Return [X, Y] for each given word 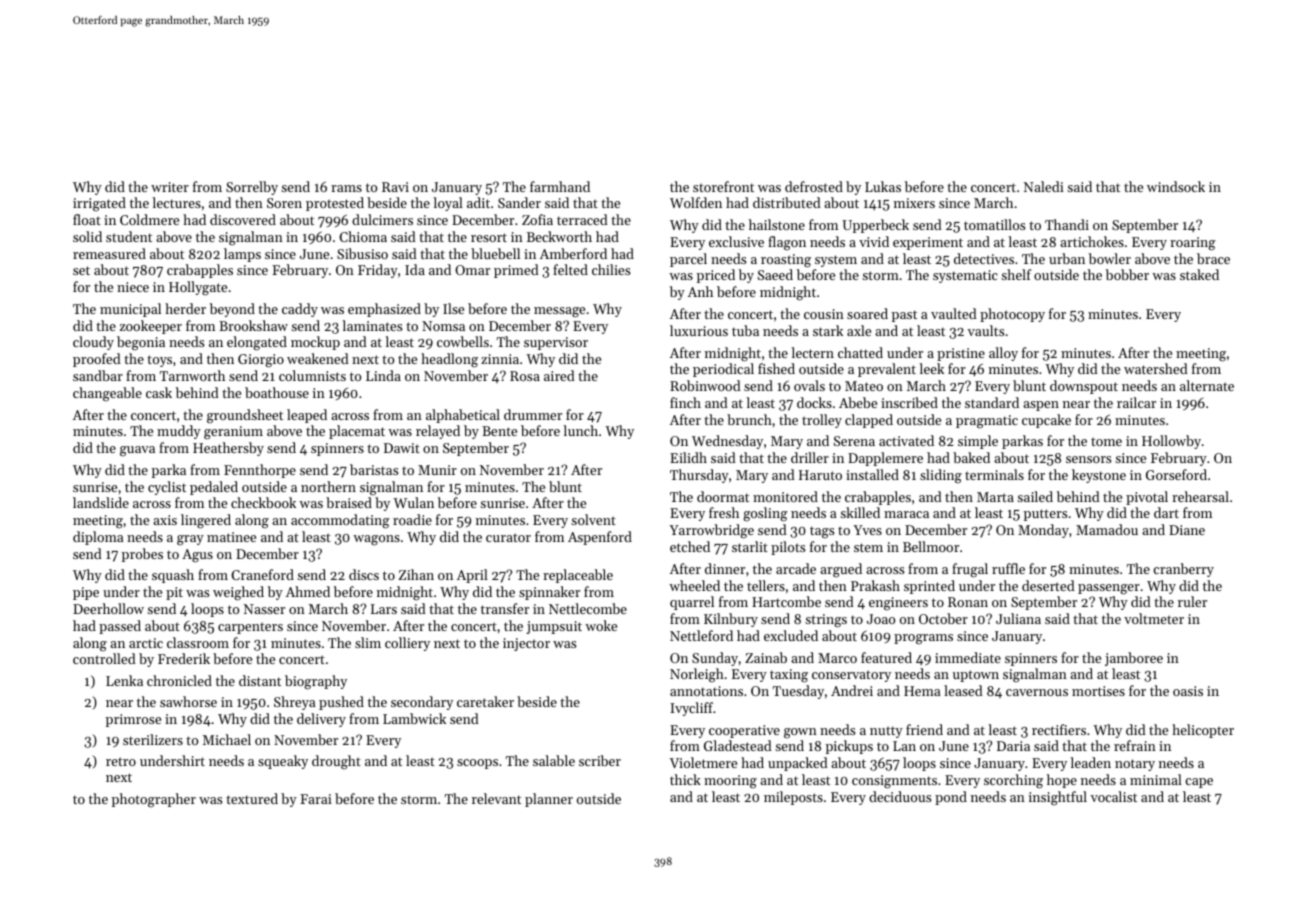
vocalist [1114, 796]
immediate [968, 657]
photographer [154, 800]
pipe [86, 593]
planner [549, 800]
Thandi [1067, 224]
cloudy [93, 343]
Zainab [766, 657]
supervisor [556, 343]
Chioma [363, 236]
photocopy [1012, 315]
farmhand [560, 186]
